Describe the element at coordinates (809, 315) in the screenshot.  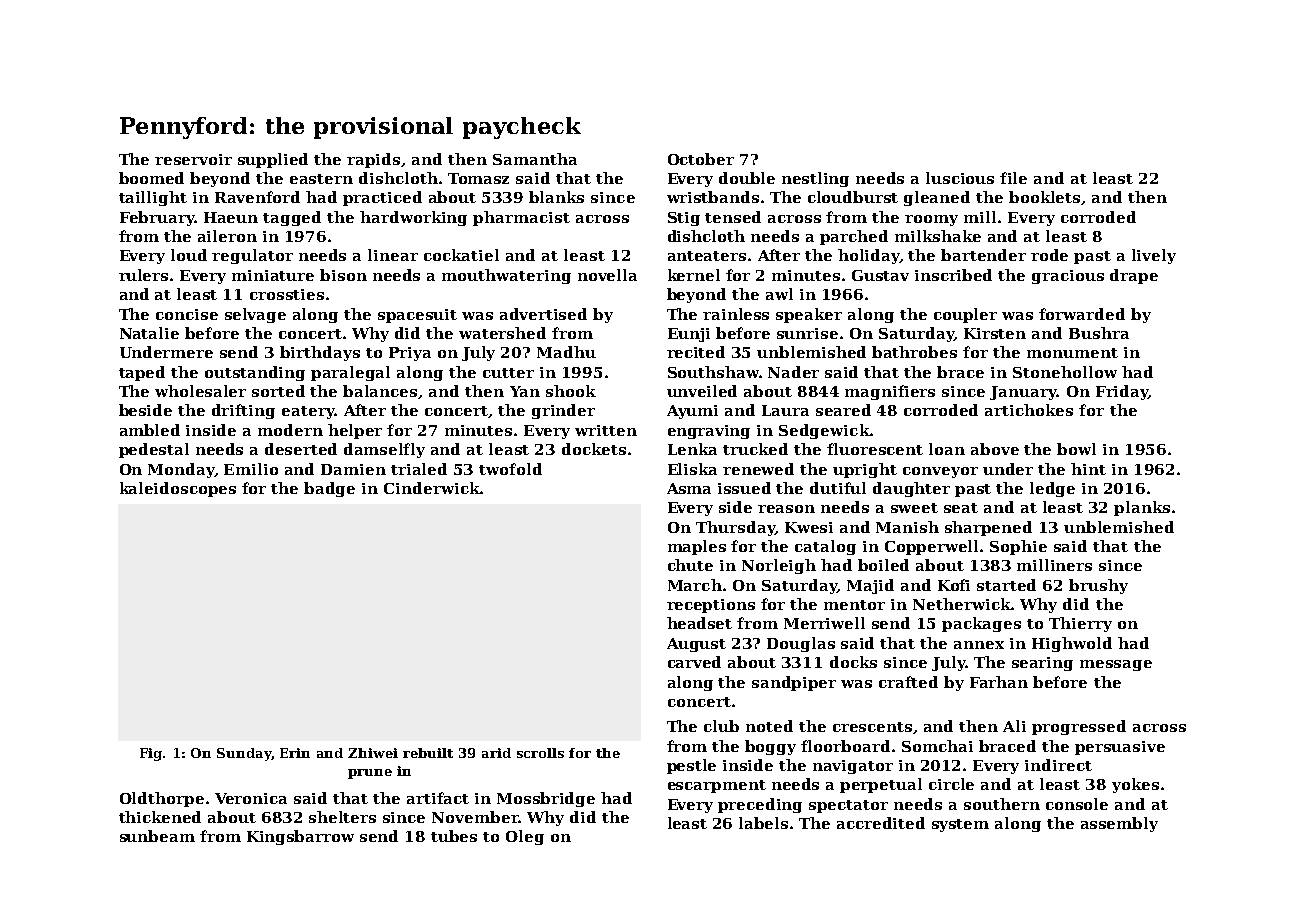
I see `speaker` at that location.
